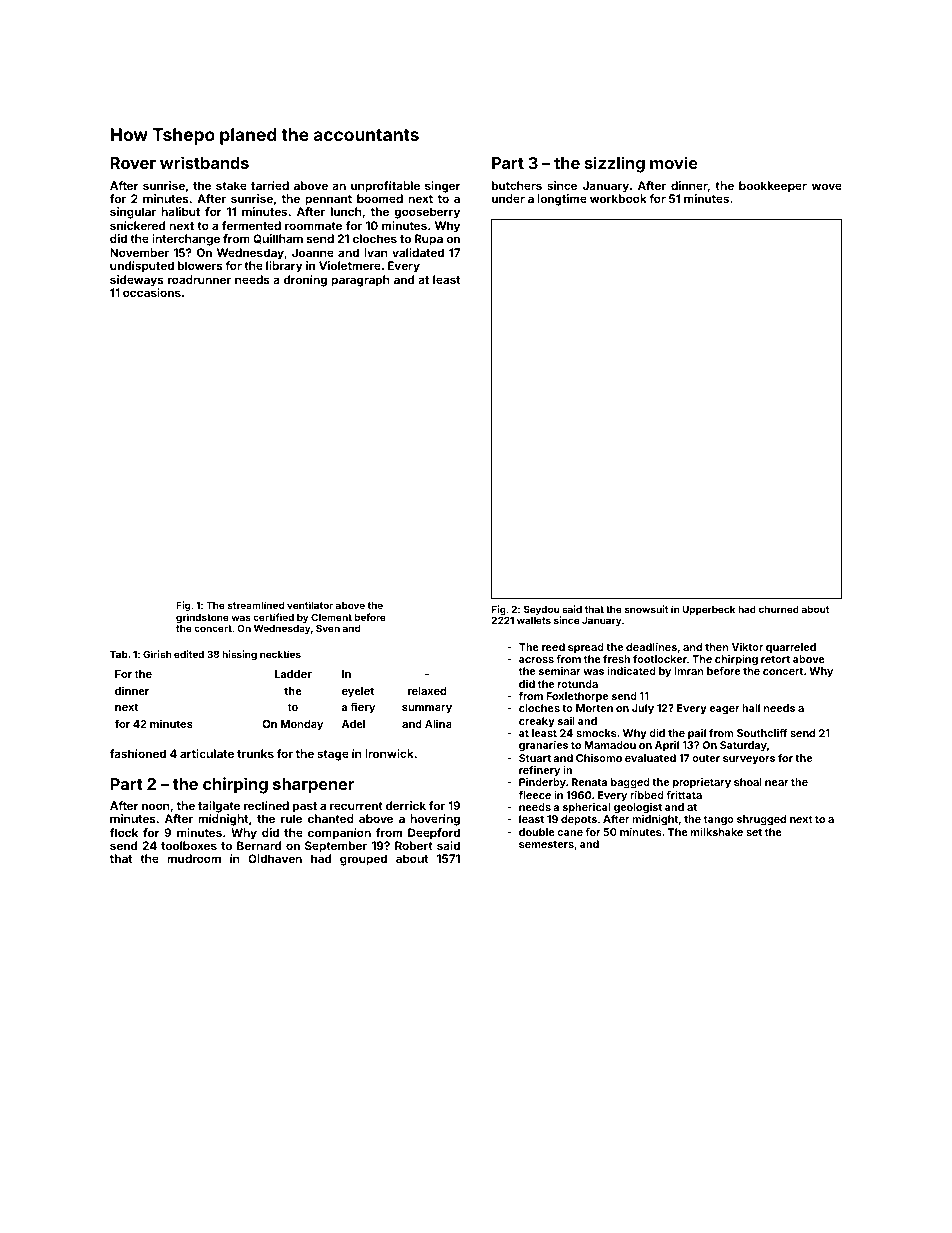 This page has height=1233, width=952. Describe the element at coordinates (615, 164) in the page. I see `sizzling` at that location.
